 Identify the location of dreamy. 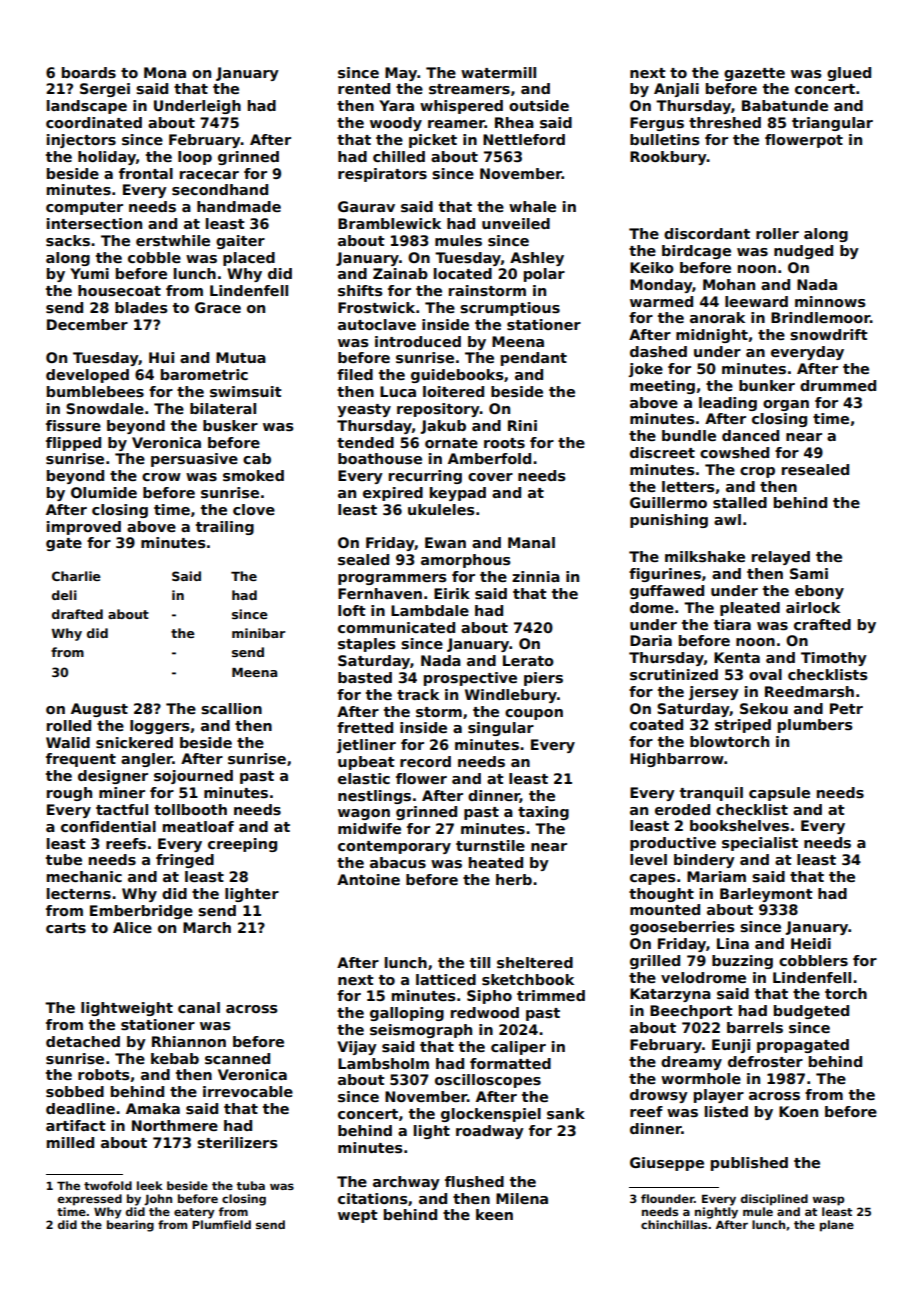
(691, 1063).
